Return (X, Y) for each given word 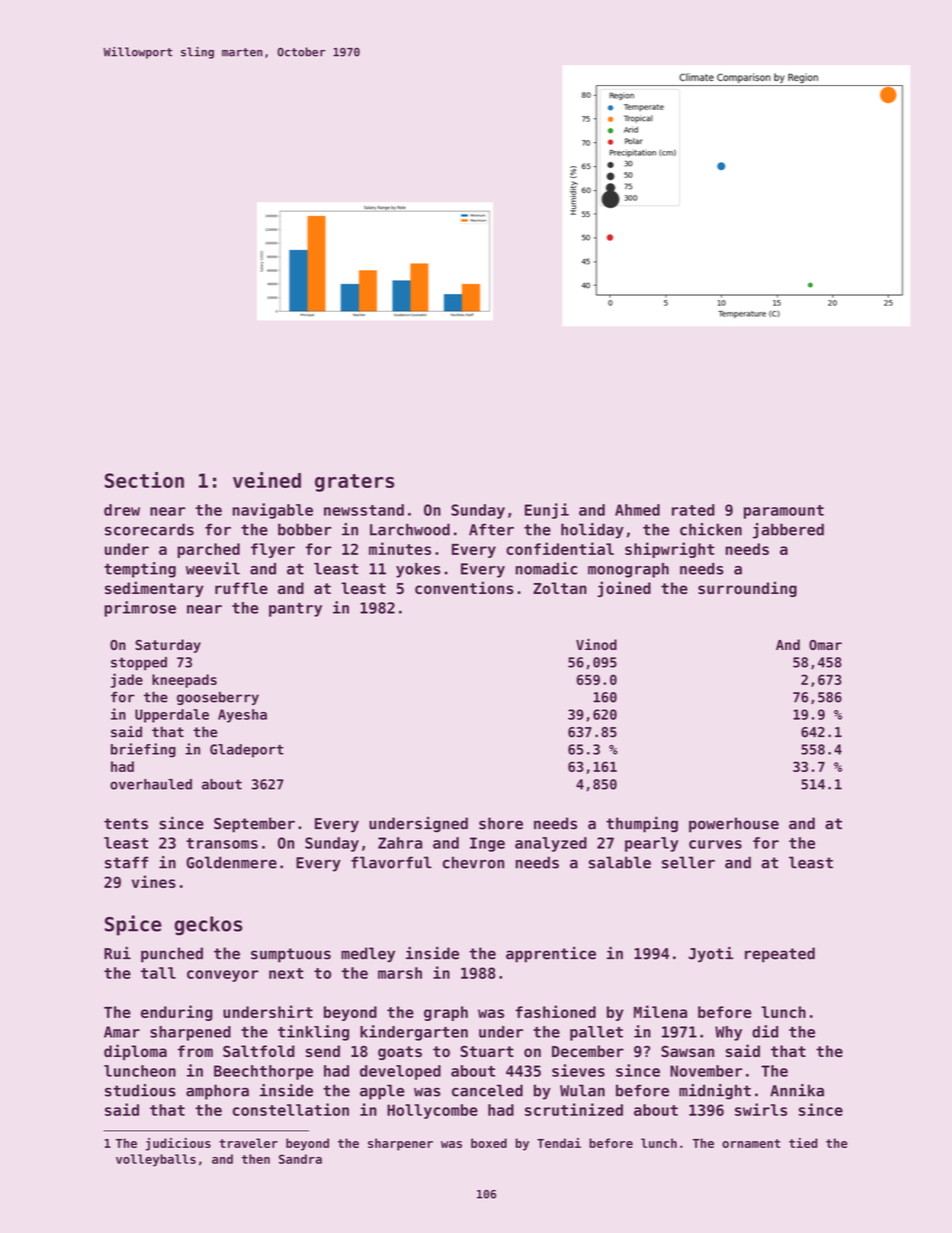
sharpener (400, 1144)
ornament (751, 1143)
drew (122, 510)
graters (355, 483)
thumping (642, 824)
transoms (222, 843)
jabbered (788, 531)
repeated (780, 955)
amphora (217, 1092)
